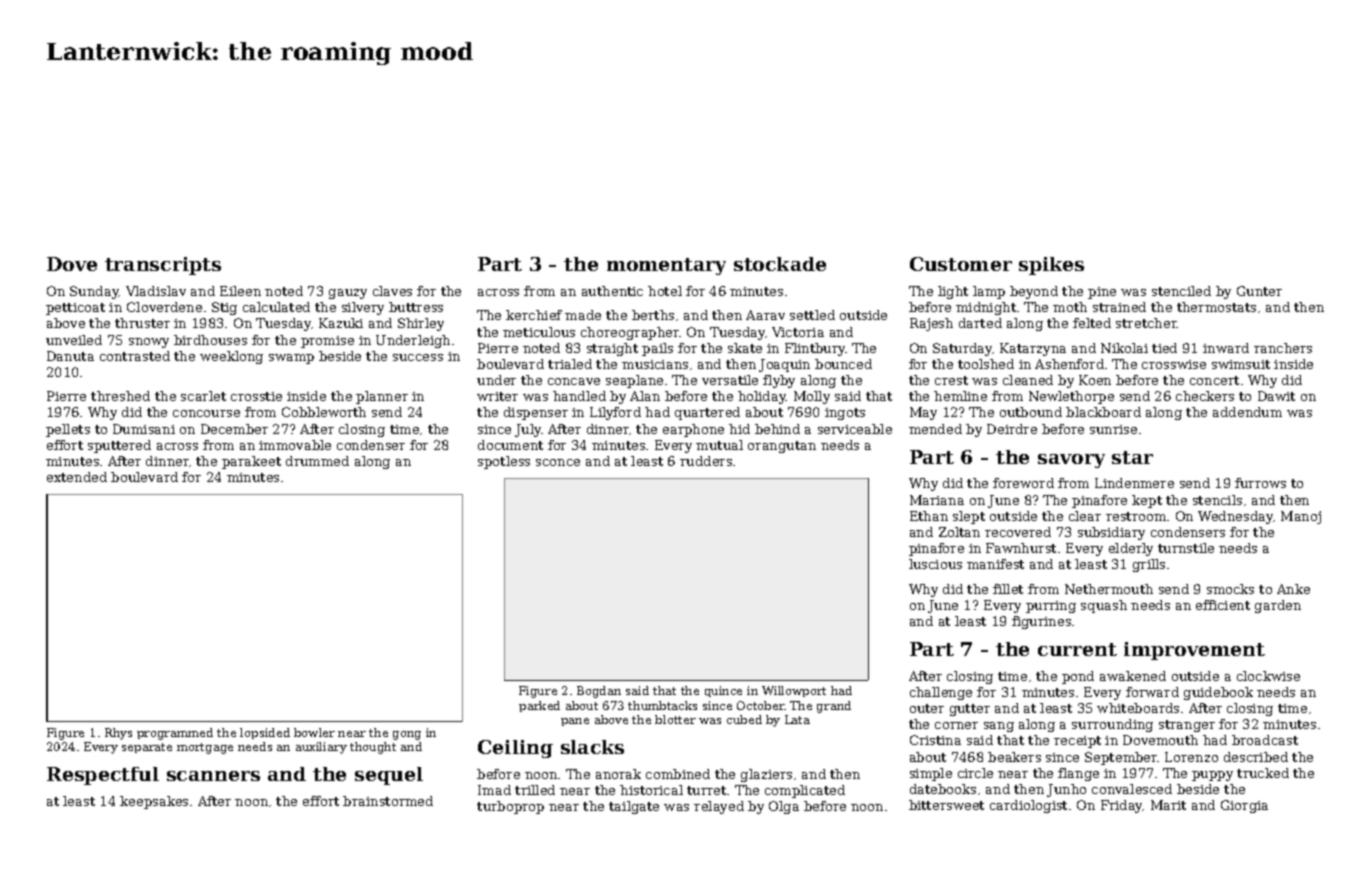 Image resolution: width=1372 pixels, height=887 pixels. What do you see at coordinates (77, 477) in the screenshot?
I see `extended` at bounding box center [77, 477].
